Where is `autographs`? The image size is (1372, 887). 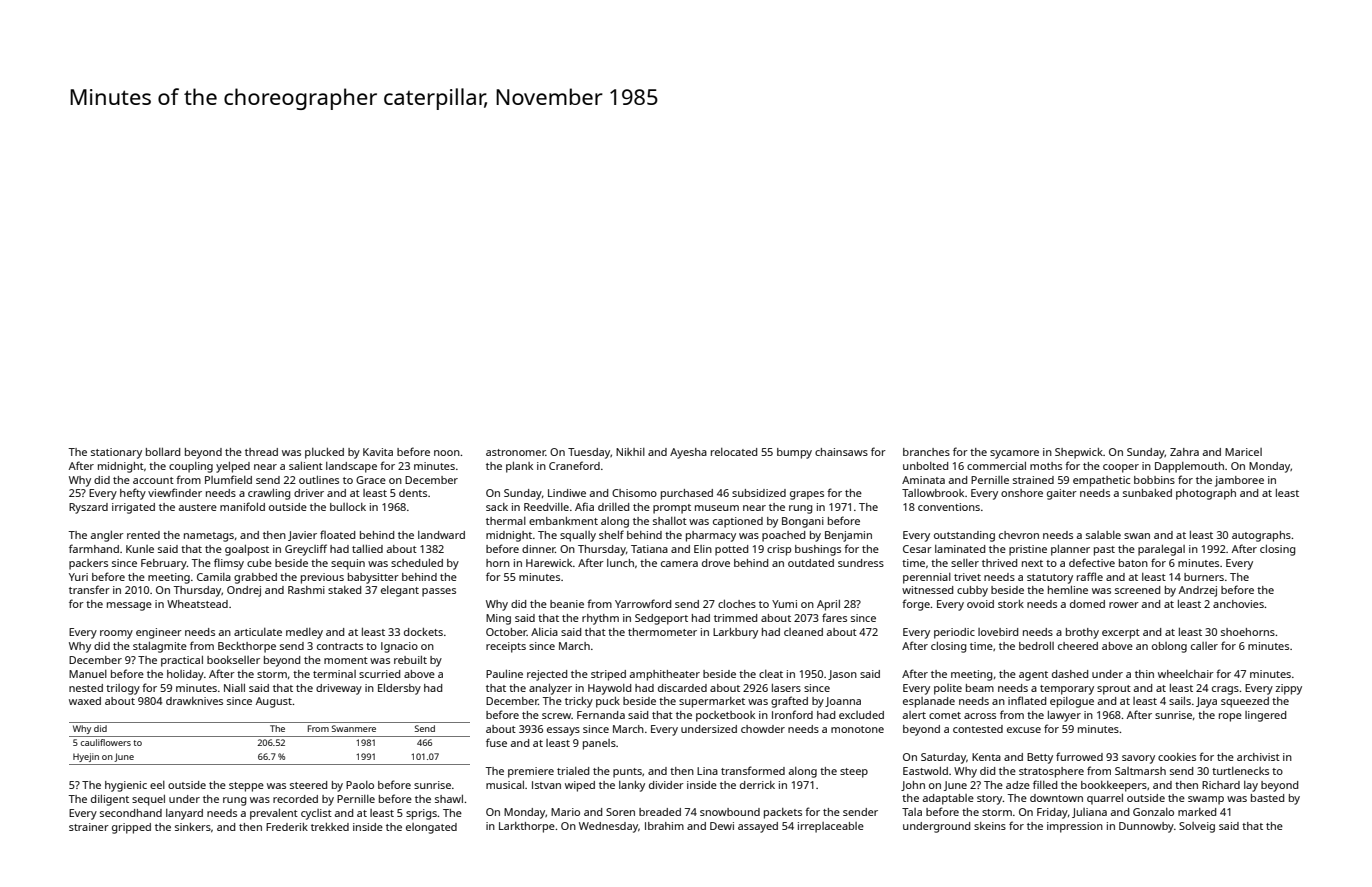
autographs is located at coordinates (1261, 536).
